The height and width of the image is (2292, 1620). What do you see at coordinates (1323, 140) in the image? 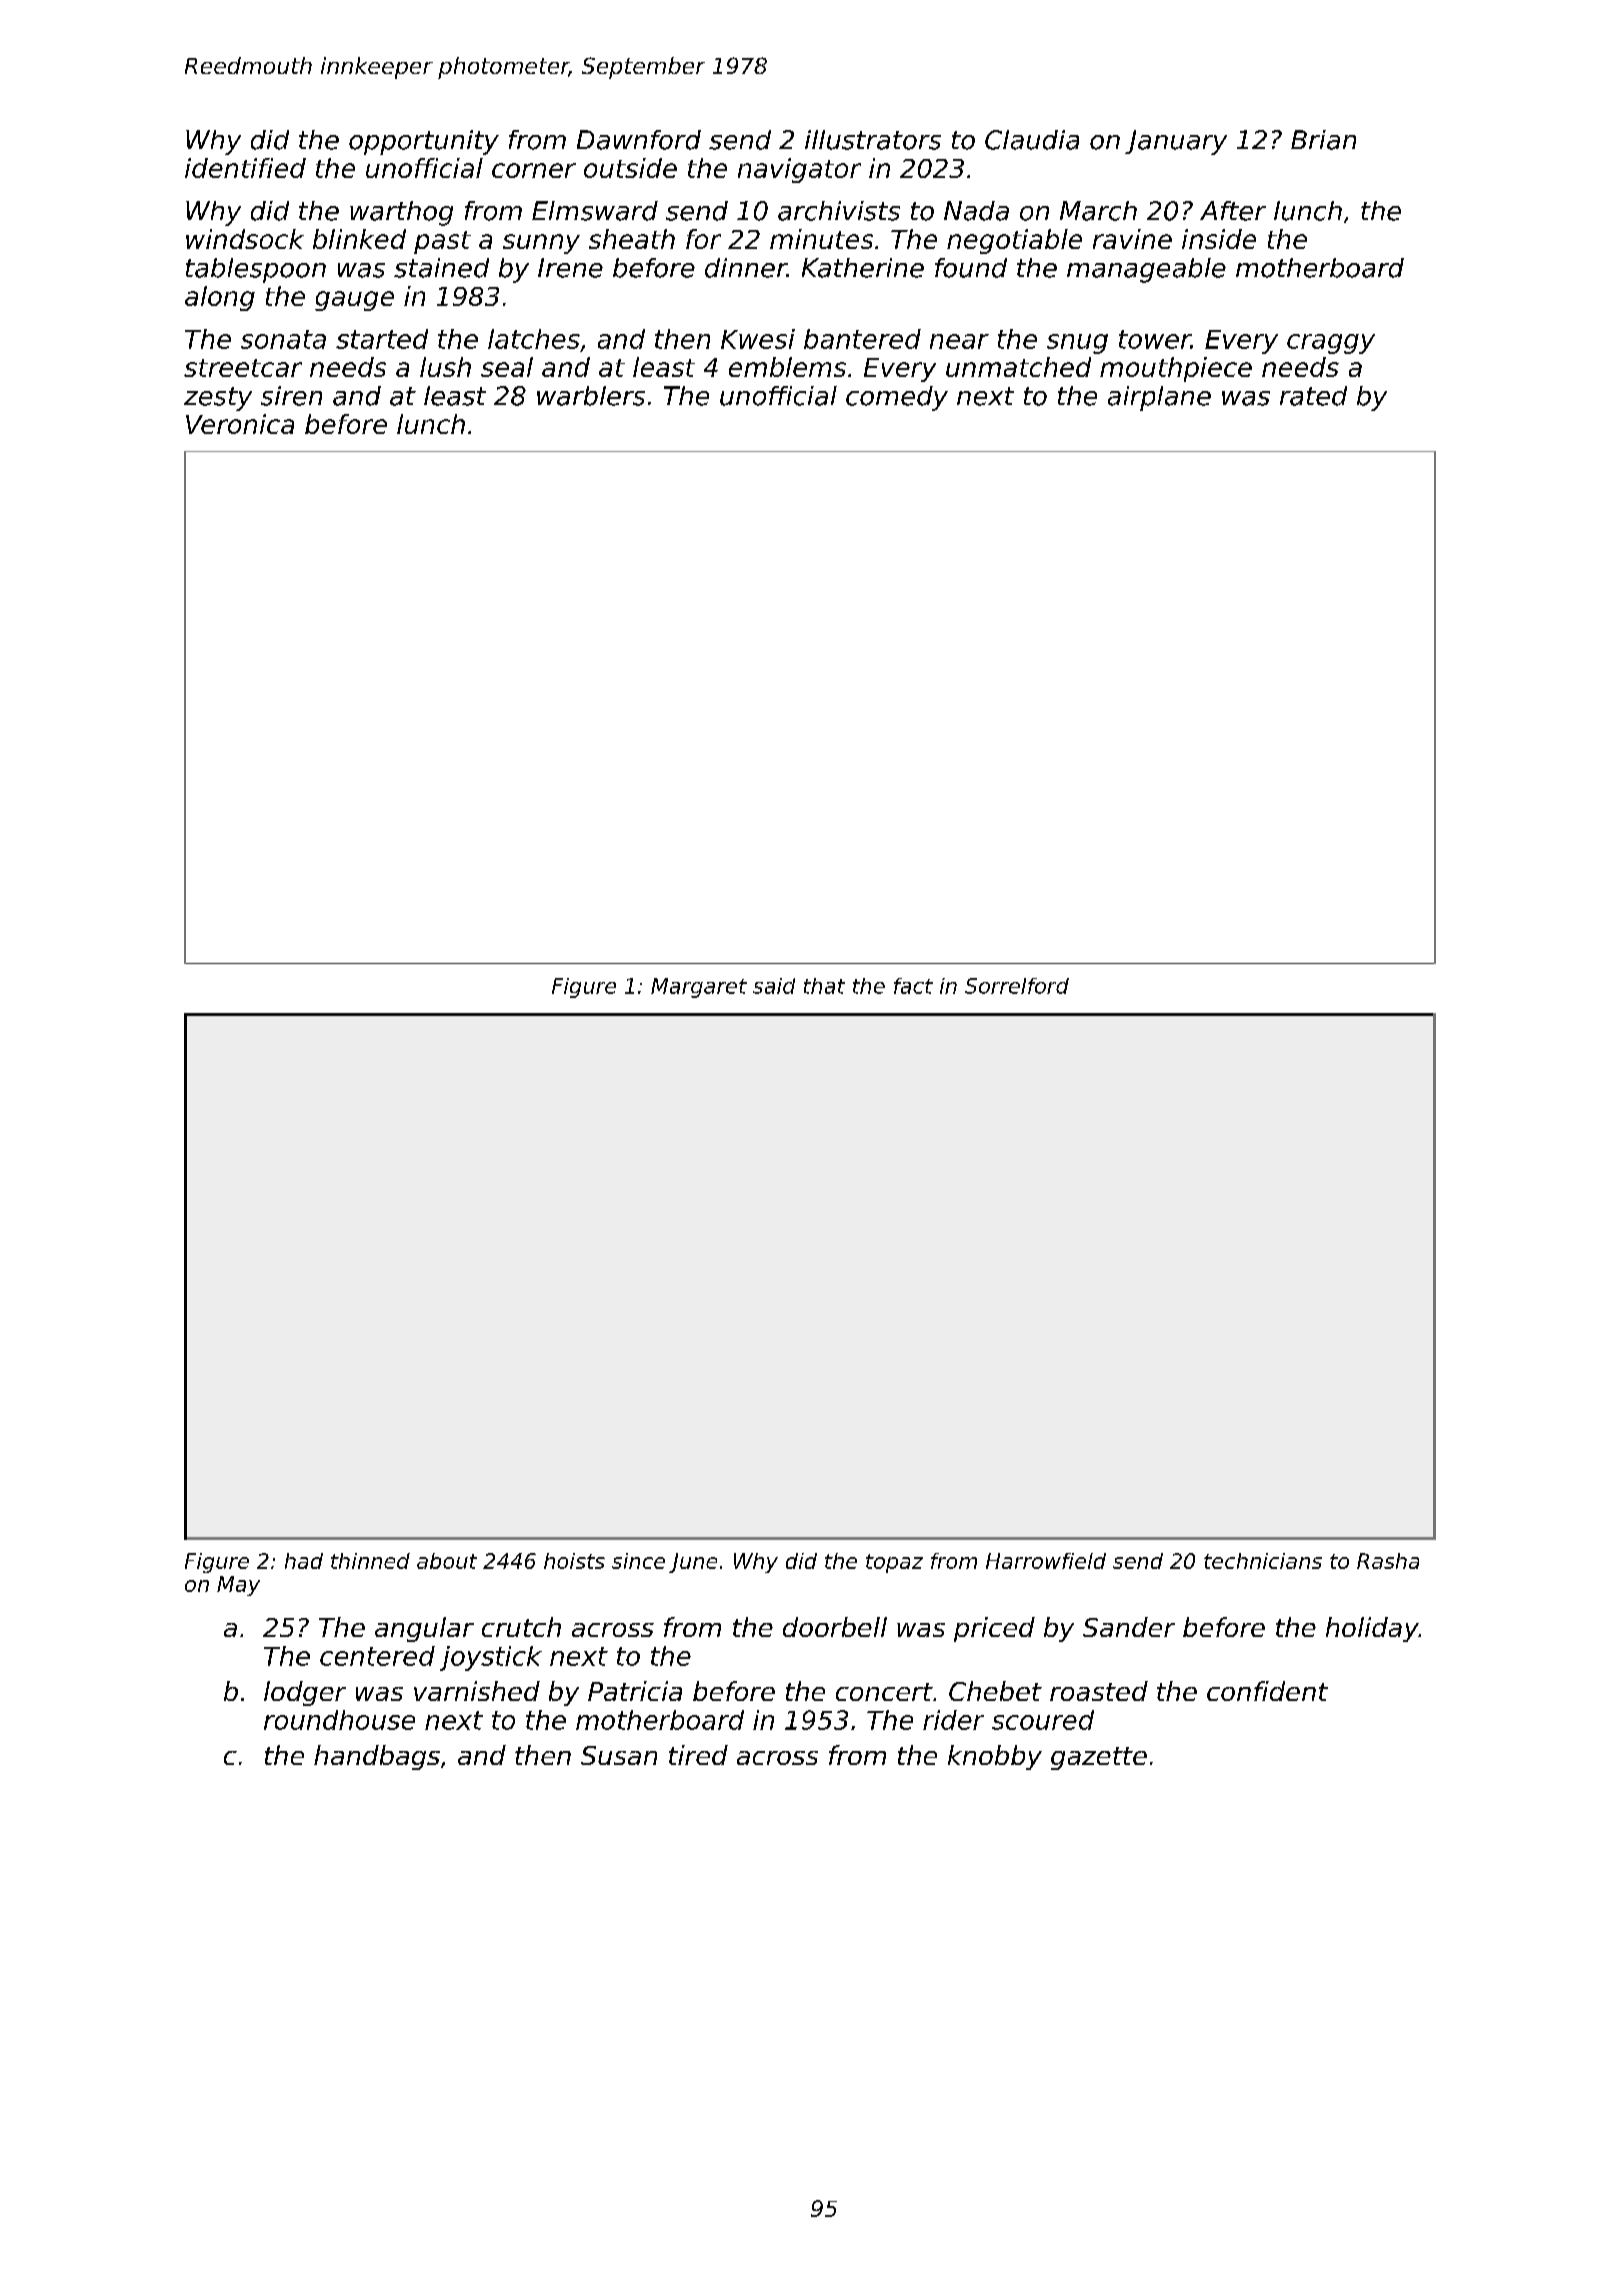
I see `Brian` at bounding box center [1323, 140].
